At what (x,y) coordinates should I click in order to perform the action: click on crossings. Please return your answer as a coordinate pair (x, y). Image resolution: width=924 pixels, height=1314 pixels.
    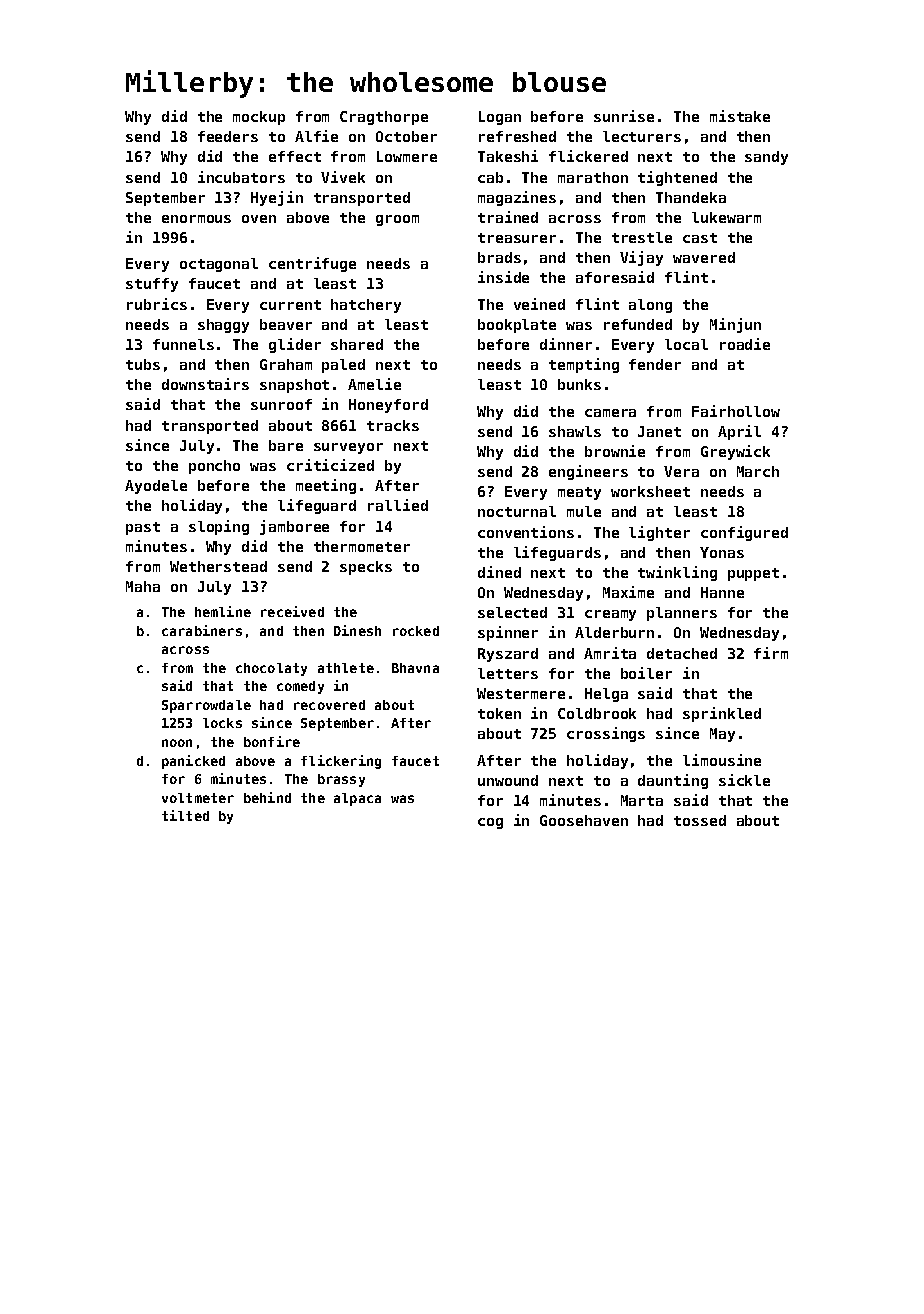
    Looking at the image, I should click on (606, 734).
